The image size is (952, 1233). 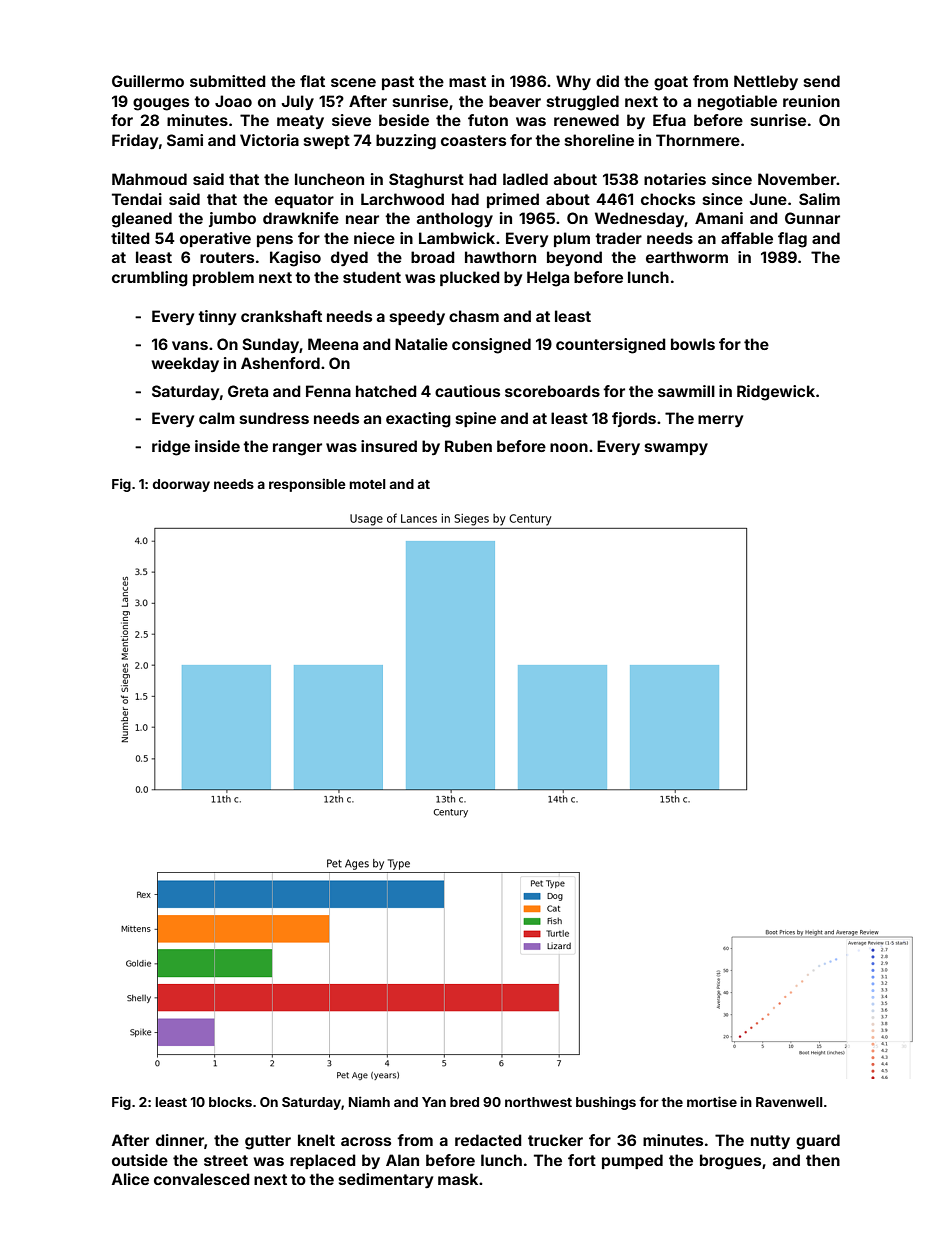 I want to click on Niamh, so click(x=369, y=1101).
